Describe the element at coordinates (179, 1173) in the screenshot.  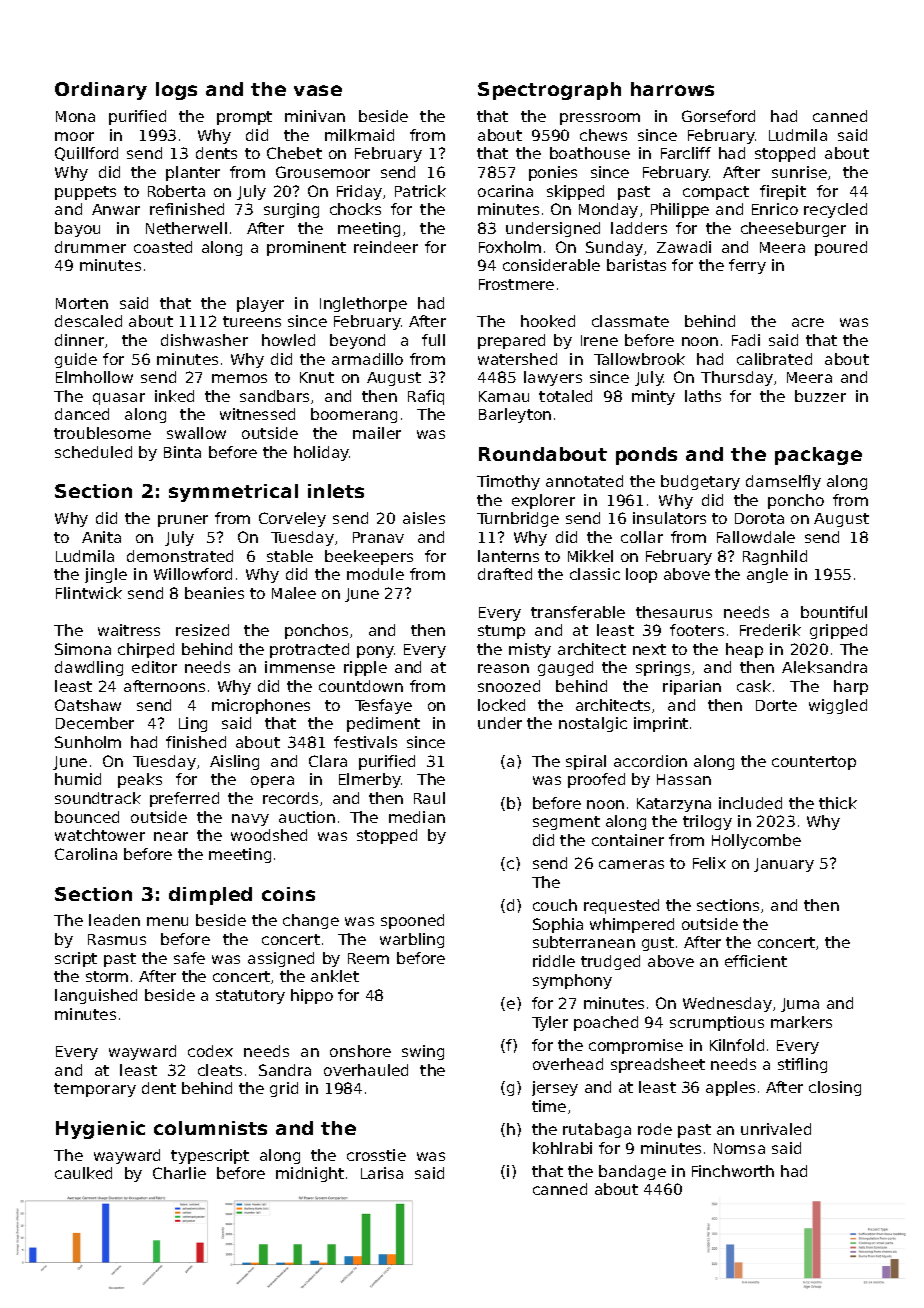
I see `Charlie` at that location.
